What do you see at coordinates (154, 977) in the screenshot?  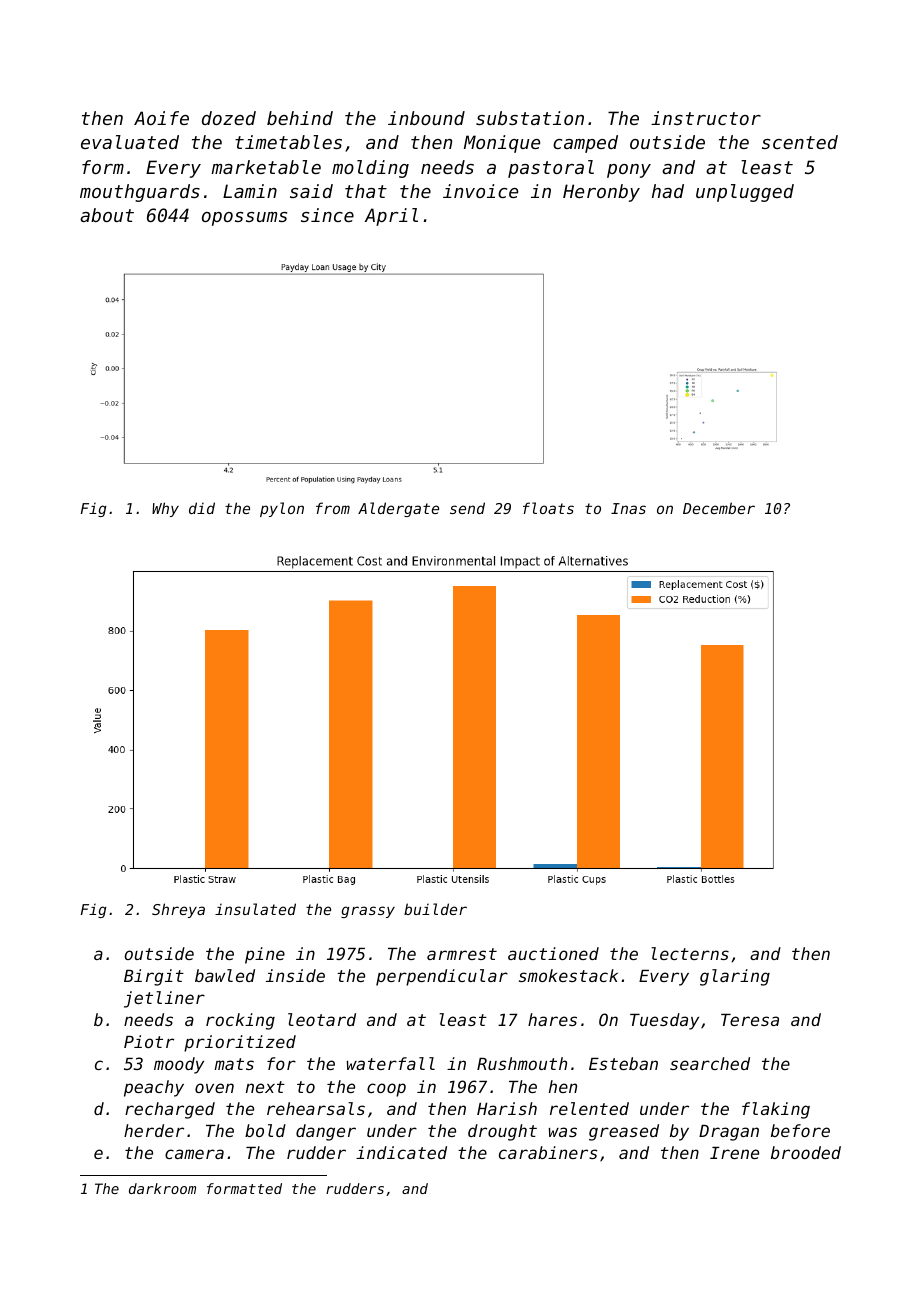 I see `Birgit` at bounding box center [154, 977].
